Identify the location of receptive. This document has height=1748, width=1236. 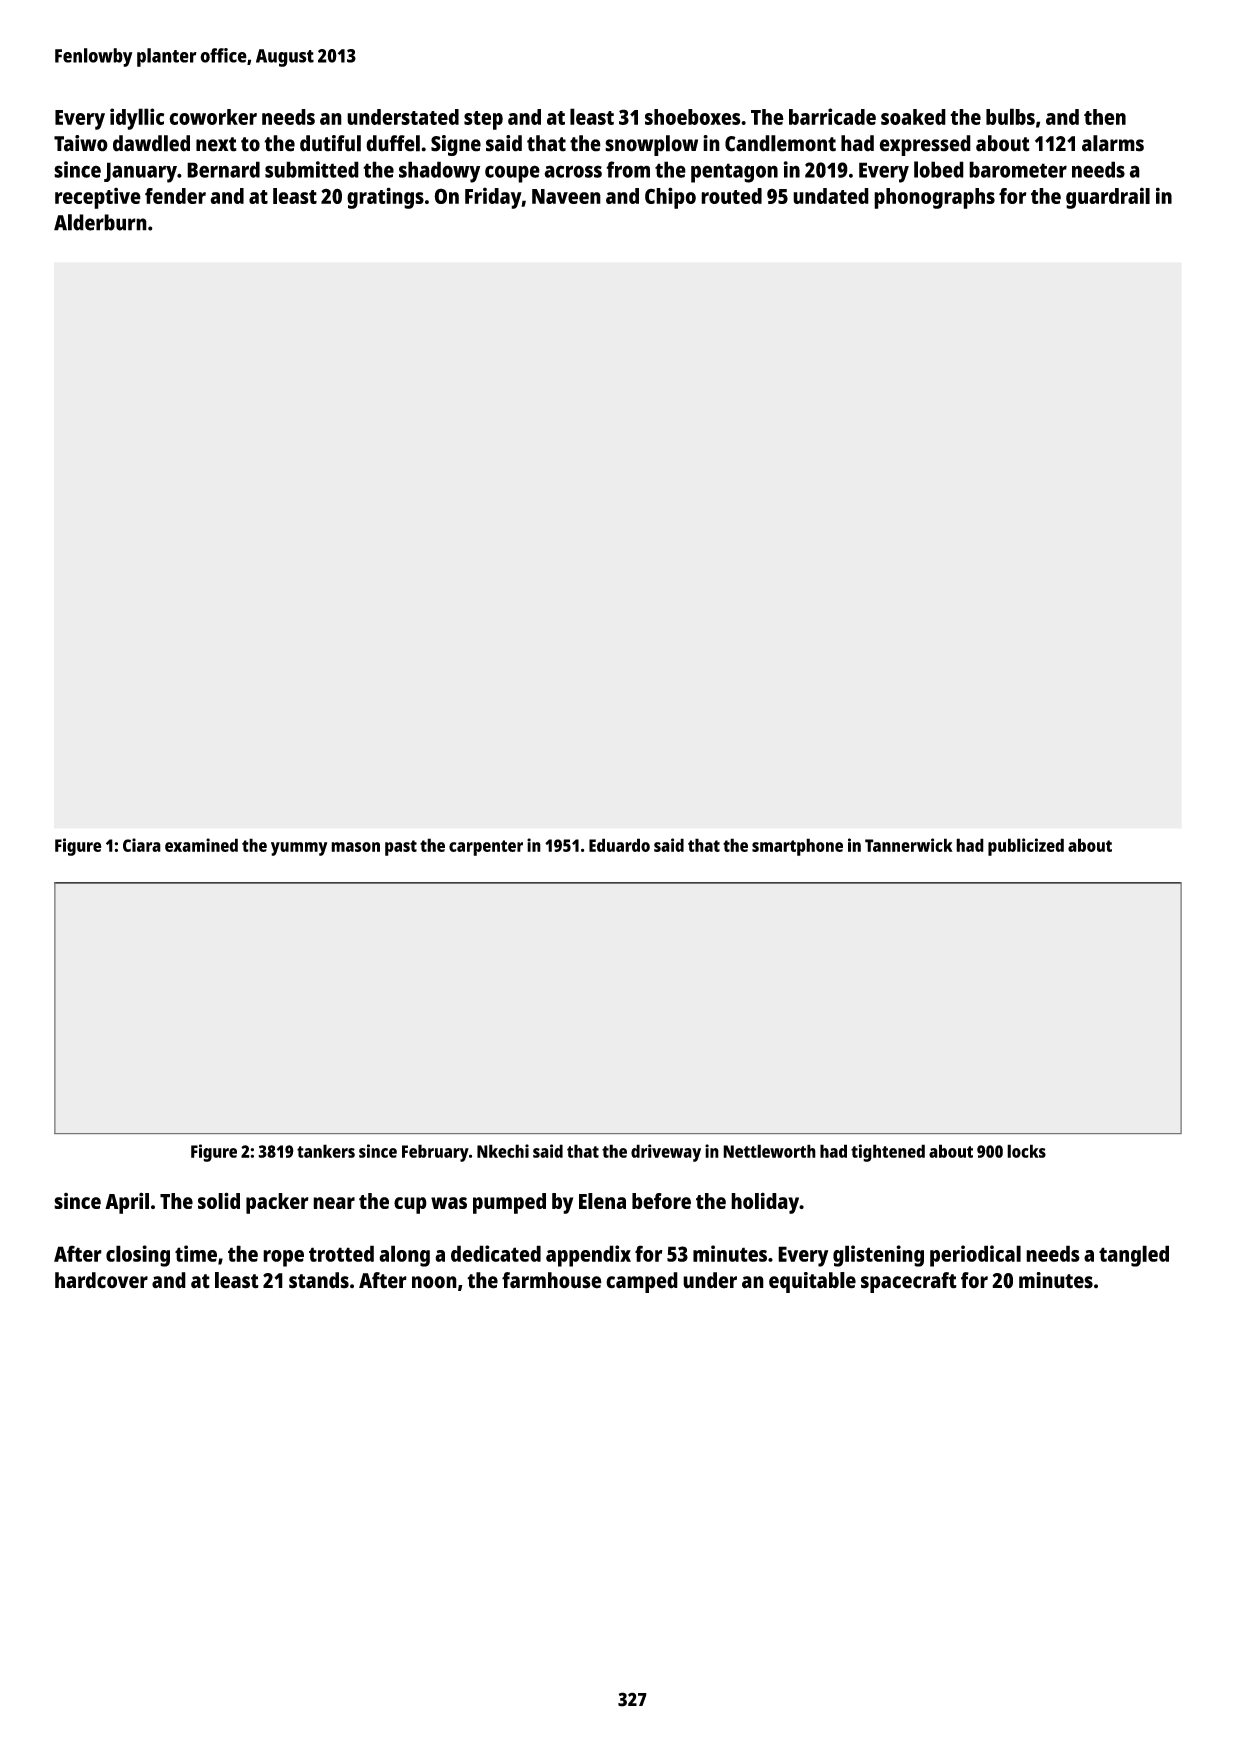
(98, 198).
